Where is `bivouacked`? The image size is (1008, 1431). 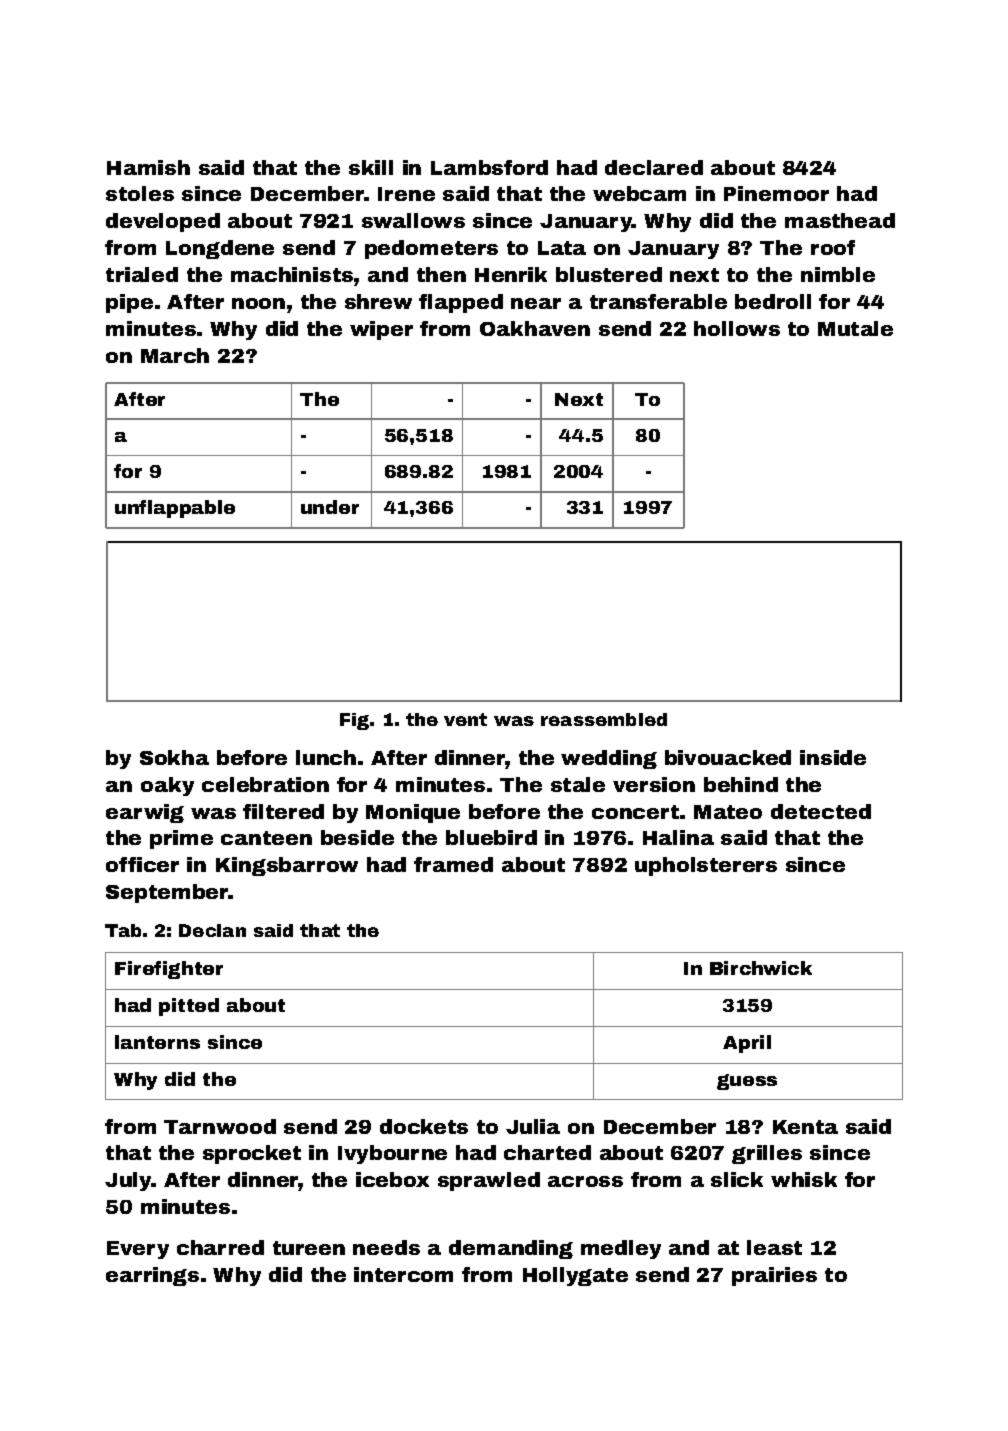
bivouacked is located at coordinates (728, 757).
